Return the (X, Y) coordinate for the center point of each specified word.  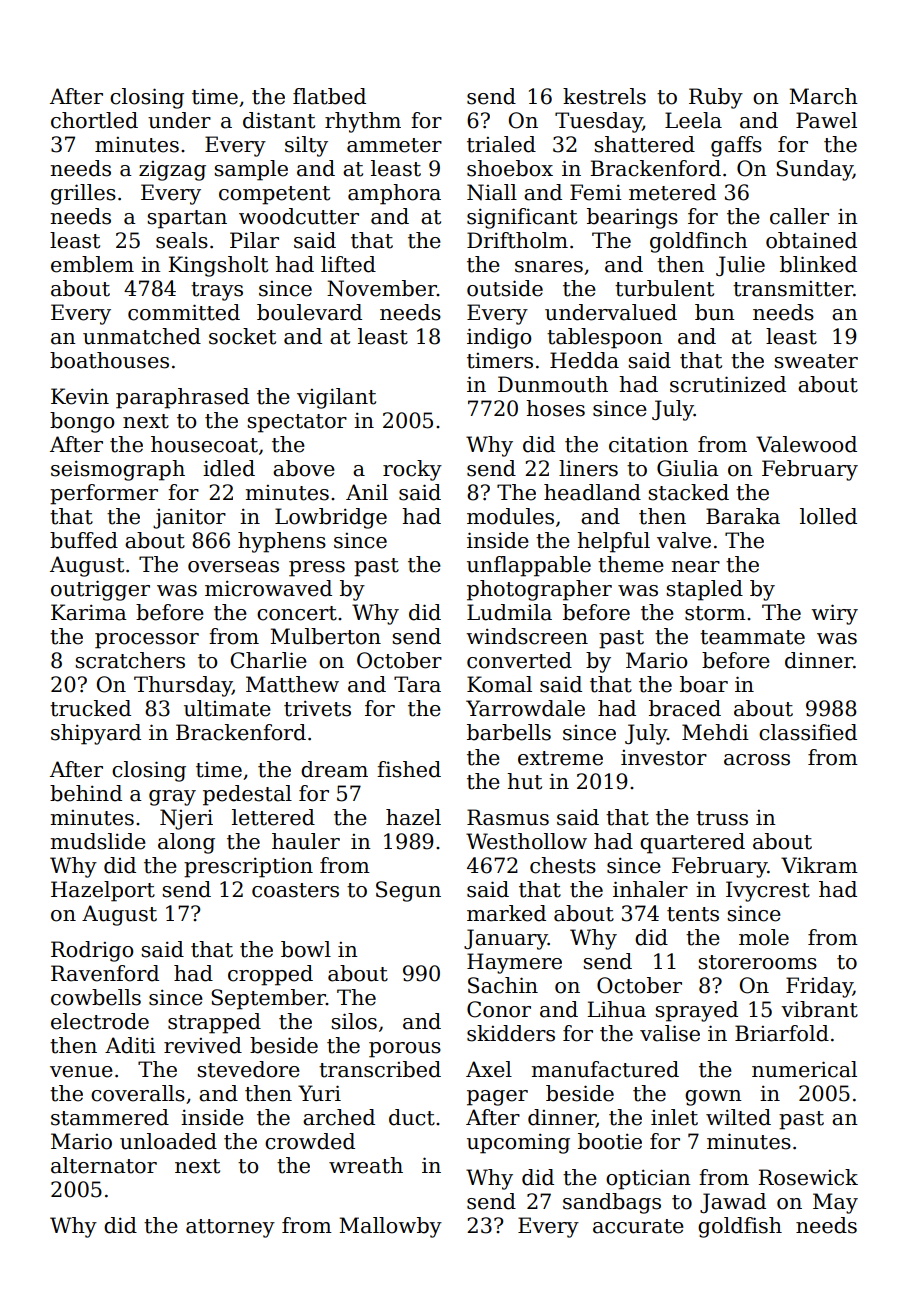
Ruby (716, 98)
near (696, 567)
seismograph (118, 470)
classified (808, 732)
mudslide (98, 841)
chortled (94, 120)
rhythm (363, 122)
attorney (230, 1228)
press (317, 569)
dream (334, 769)
